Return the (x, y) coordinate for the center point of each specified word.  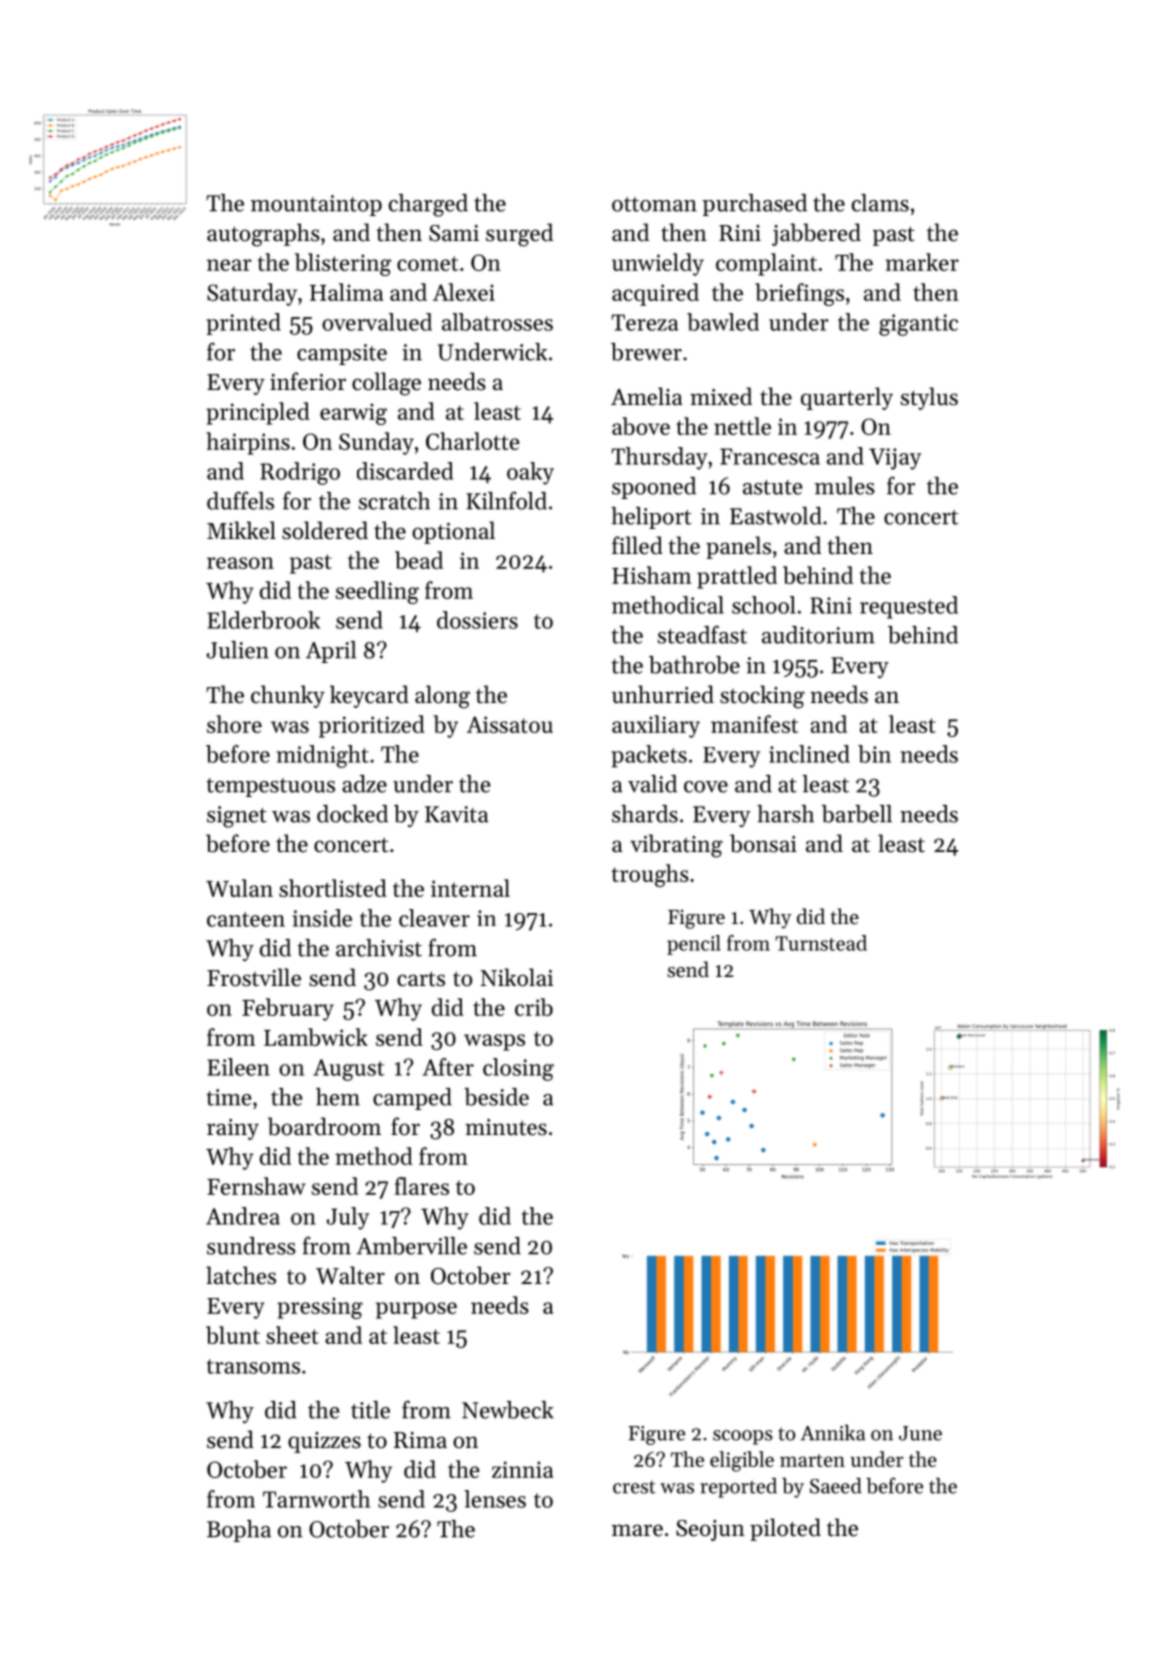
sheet (292, 1335)
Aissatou (510, 724)
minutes (506, 1127)
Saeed (836, 1486)
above (641, 426)
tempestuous (270, 787)
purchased (754, 205)
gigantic (918, 325)
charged (428, 205)
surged (519, 235)
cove (706, 787)
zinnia (522, 1469)
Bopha (239, 1531)
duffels (240, 500)
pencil (694, 945)
